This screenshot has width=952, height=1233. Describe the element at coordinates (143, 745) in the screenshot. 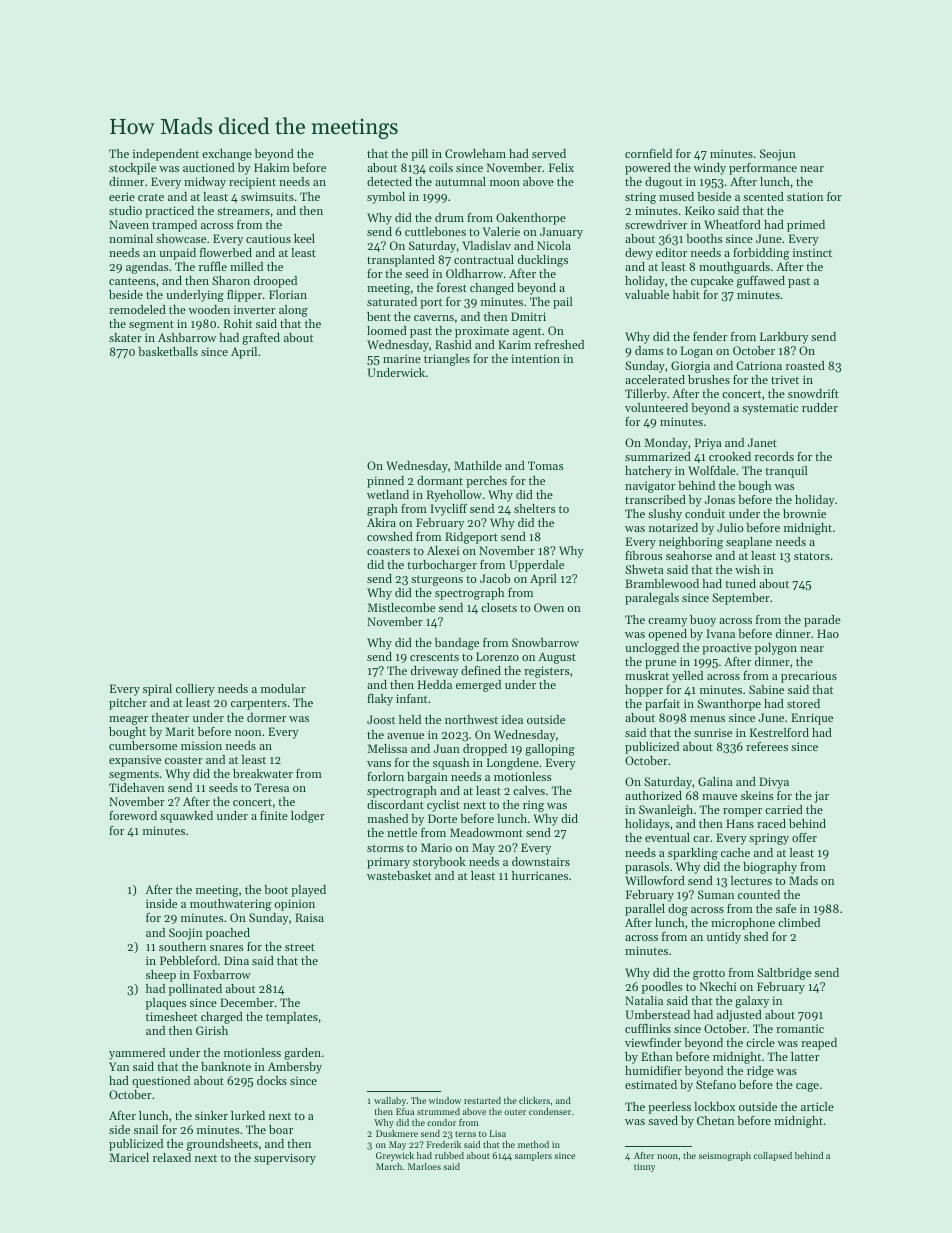

I see `cumbersome` at that location.
